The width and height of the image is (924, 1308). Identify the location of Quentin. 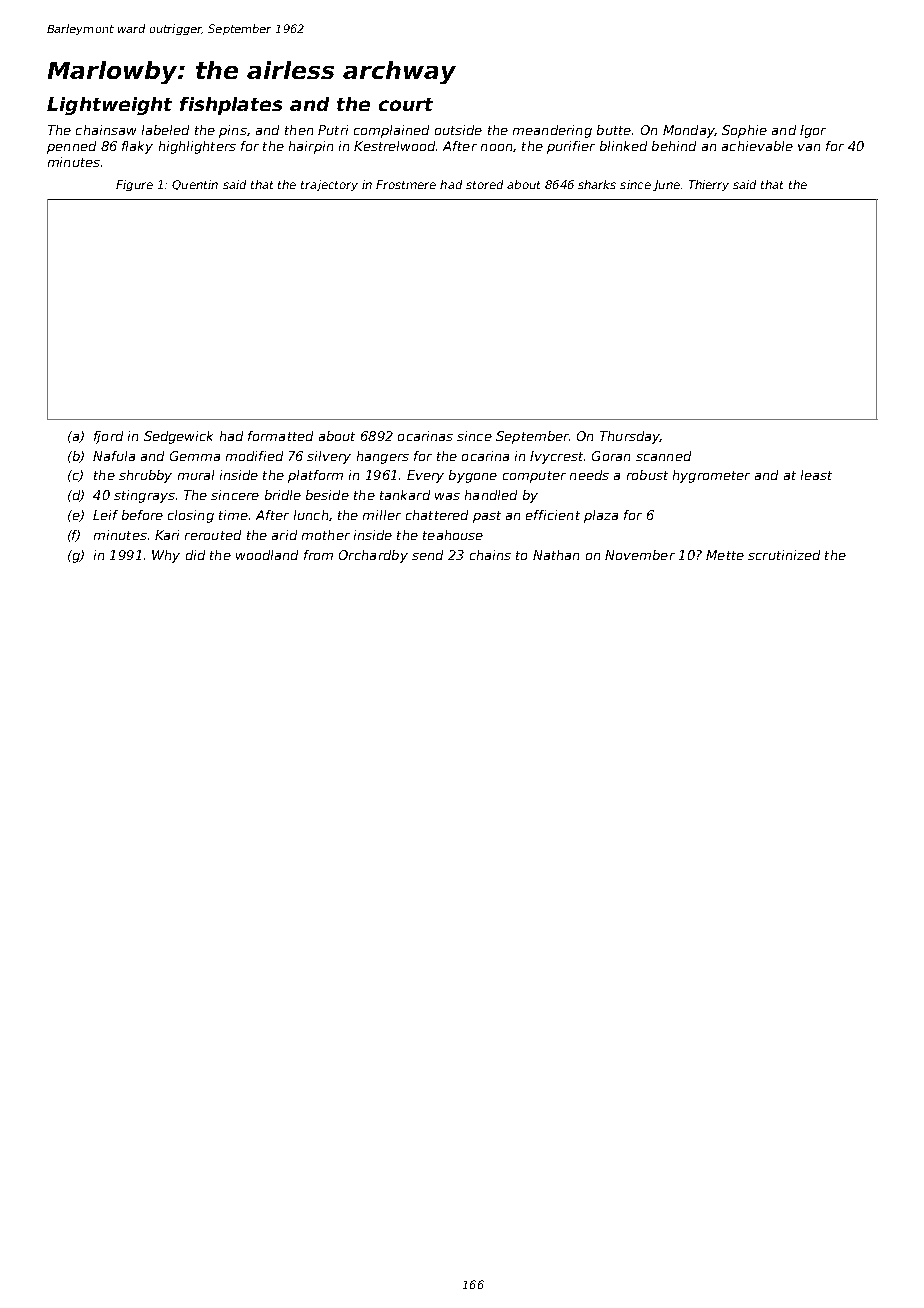
(195, 185).
